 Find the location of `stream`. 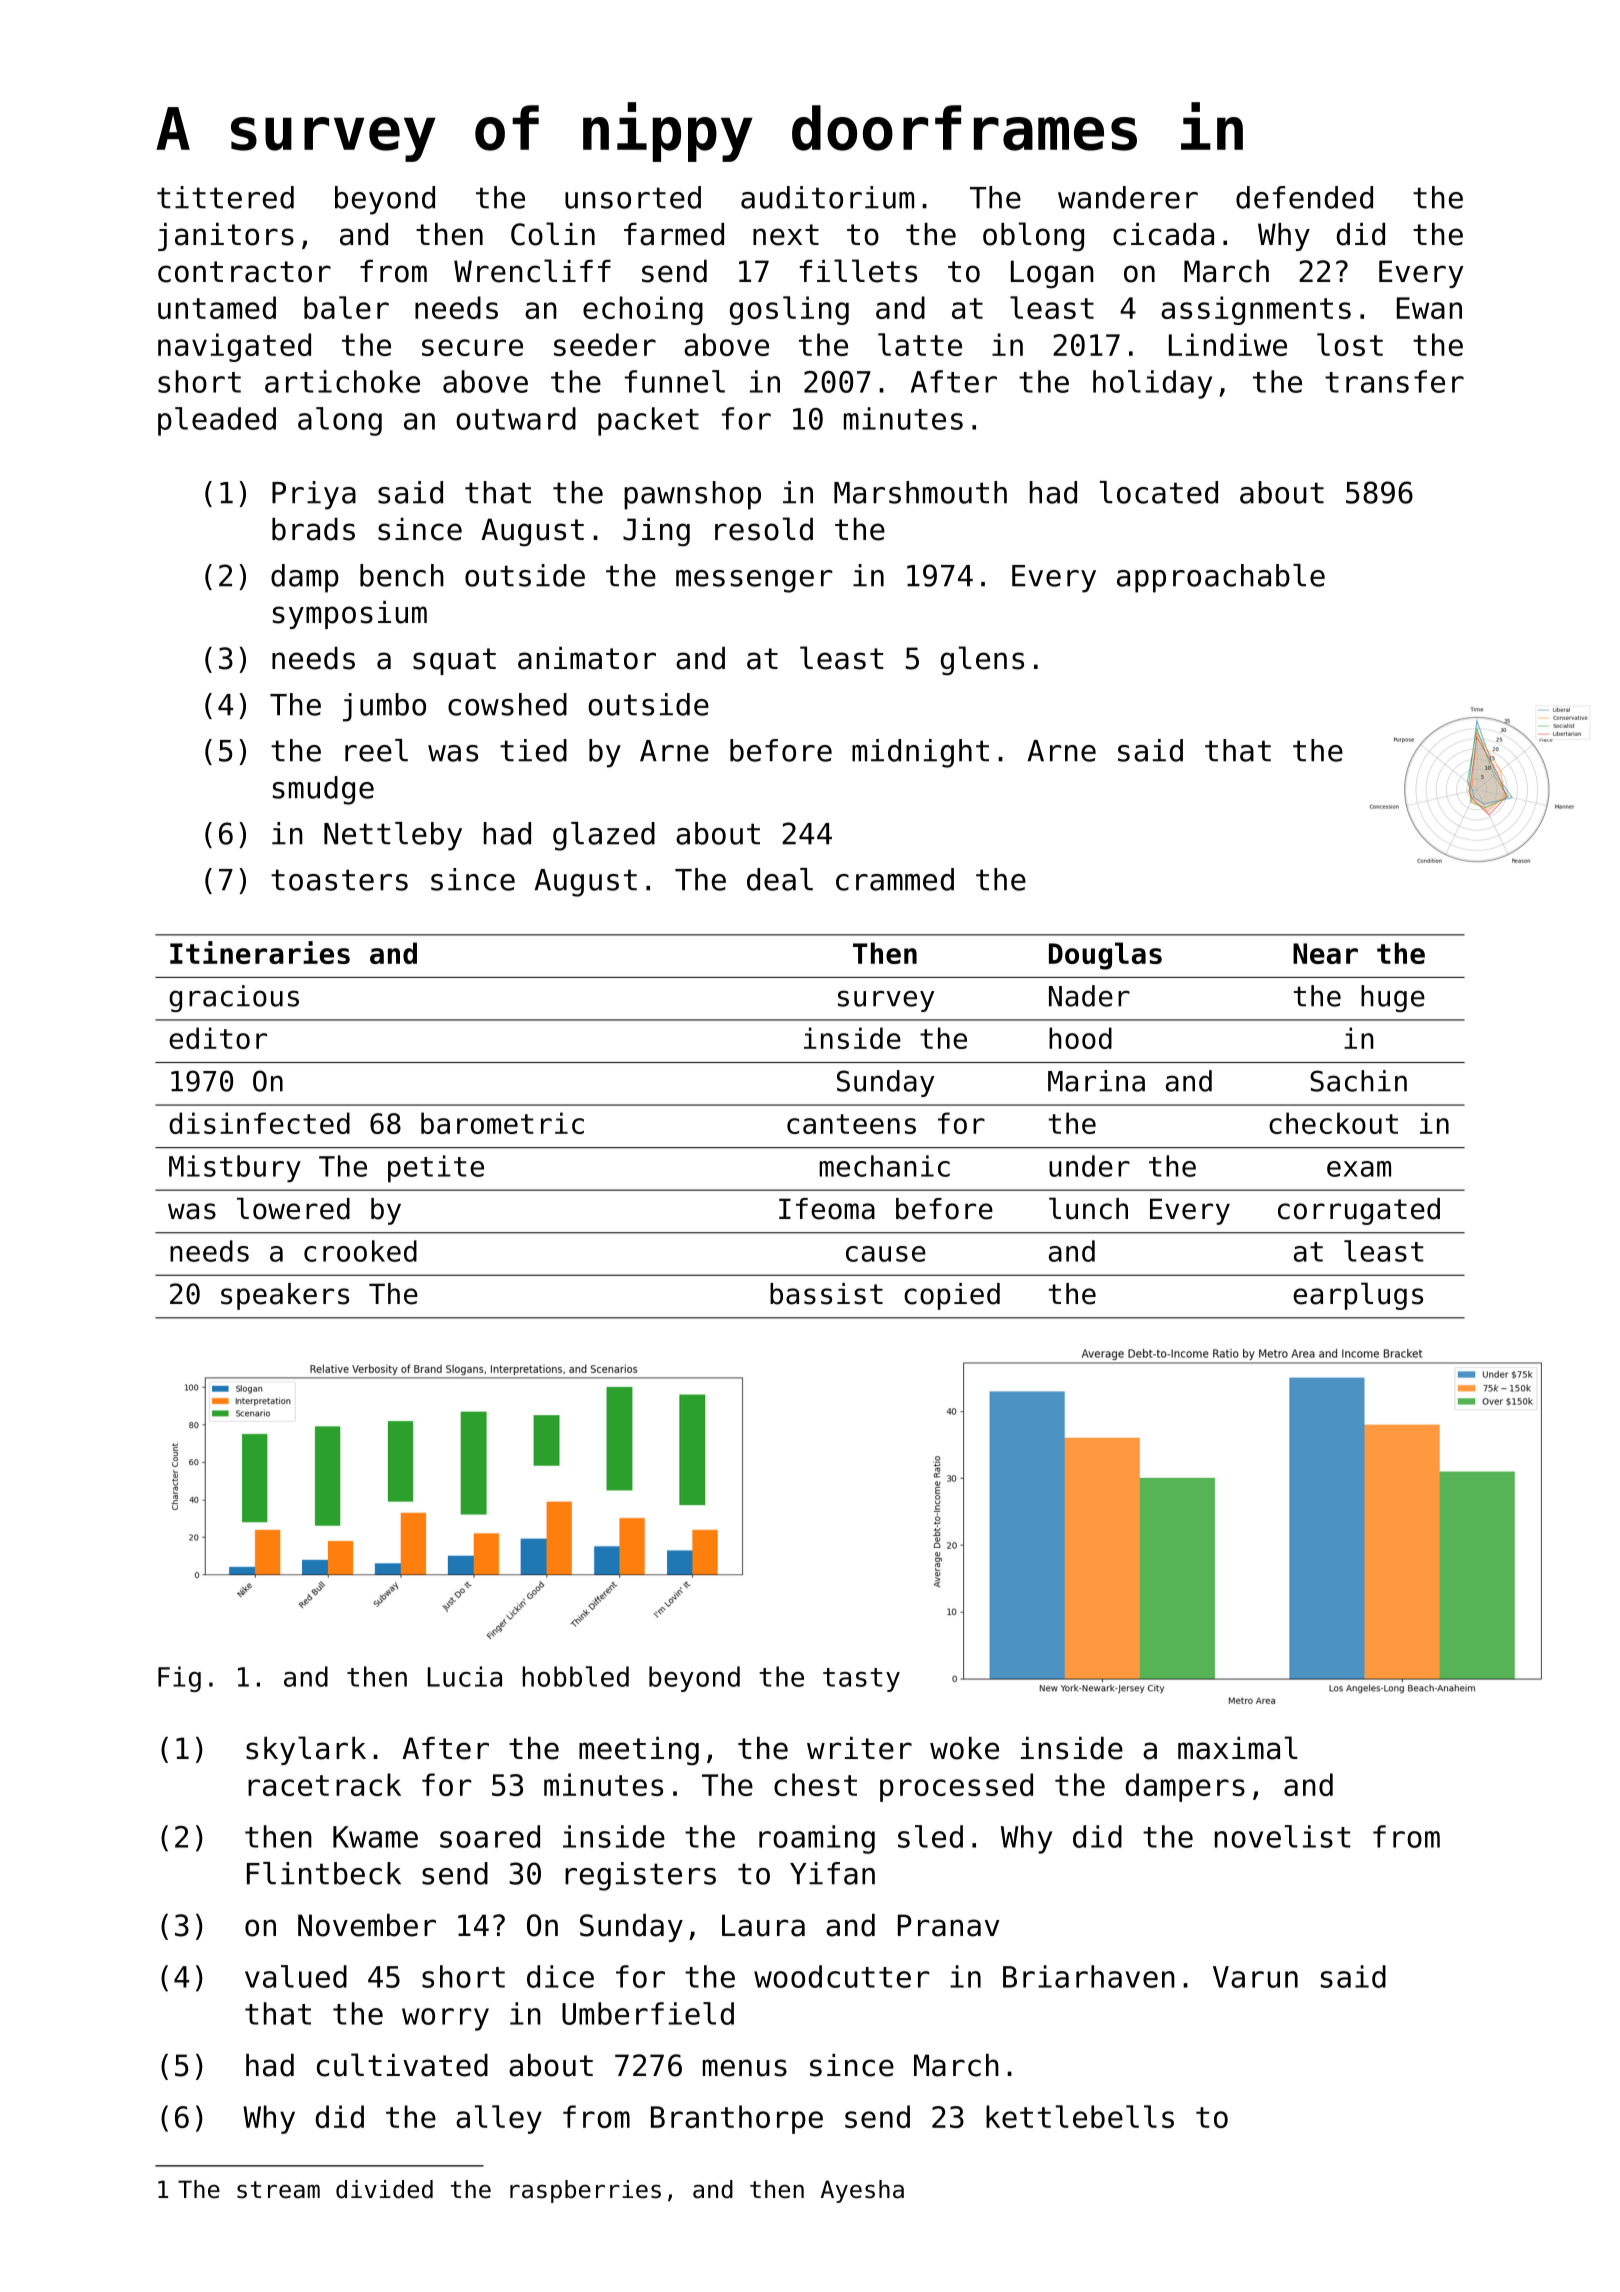

stream is located at coordinates (278, 2190).
